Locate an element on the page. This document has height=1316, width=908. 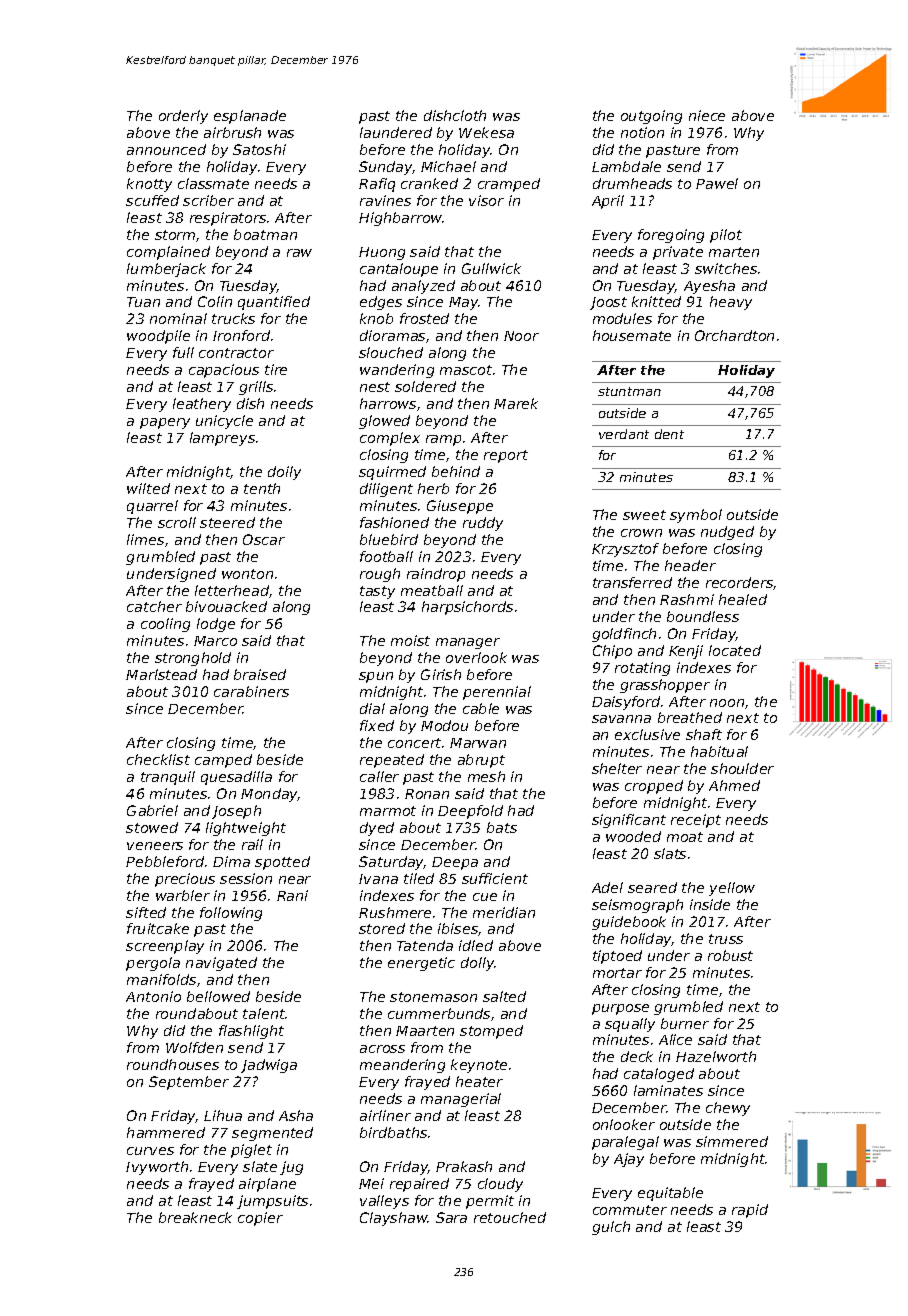
across is located at coordinates (382, 1049).
